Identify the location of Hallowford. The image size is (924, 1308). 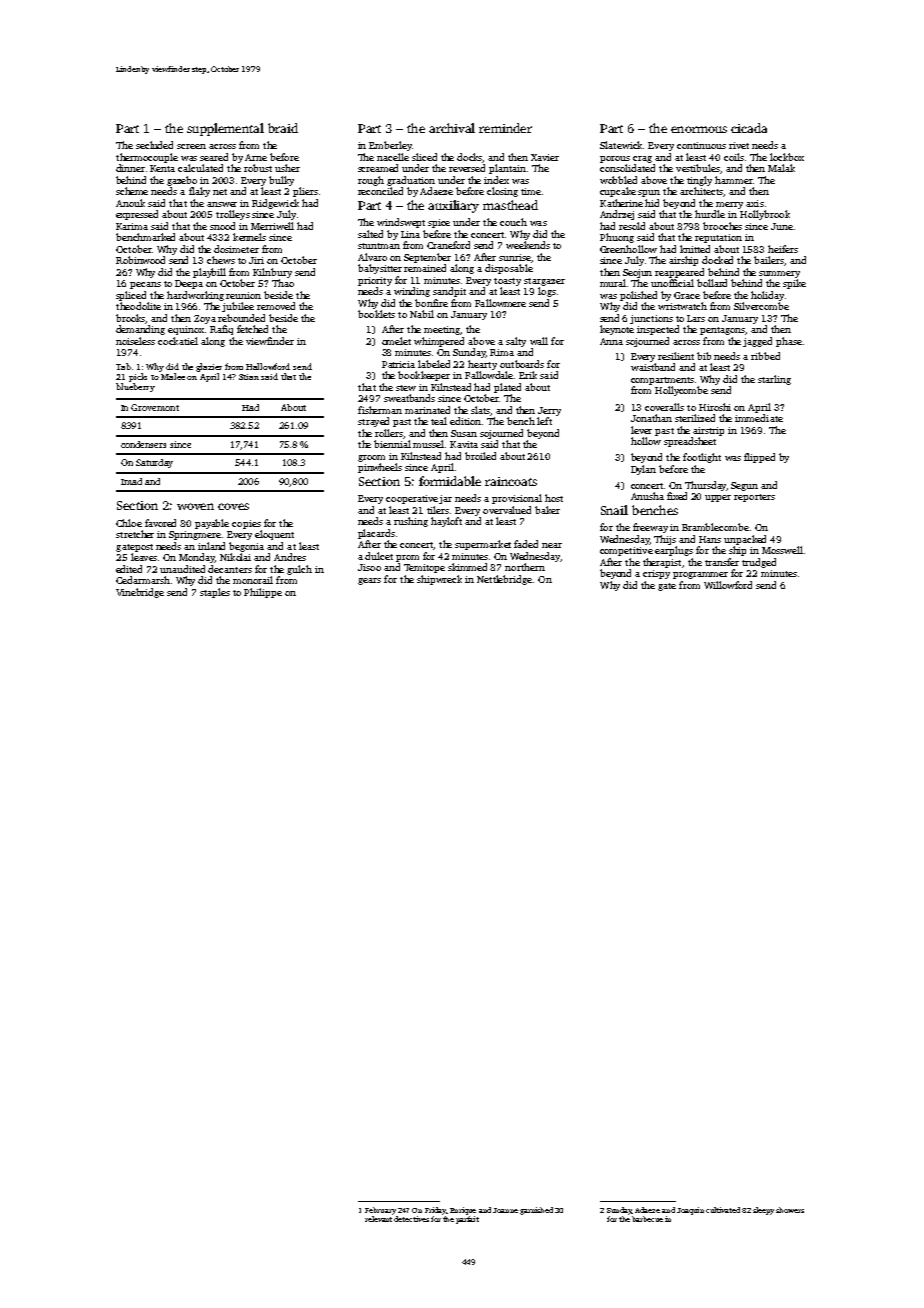
(268, 366).
